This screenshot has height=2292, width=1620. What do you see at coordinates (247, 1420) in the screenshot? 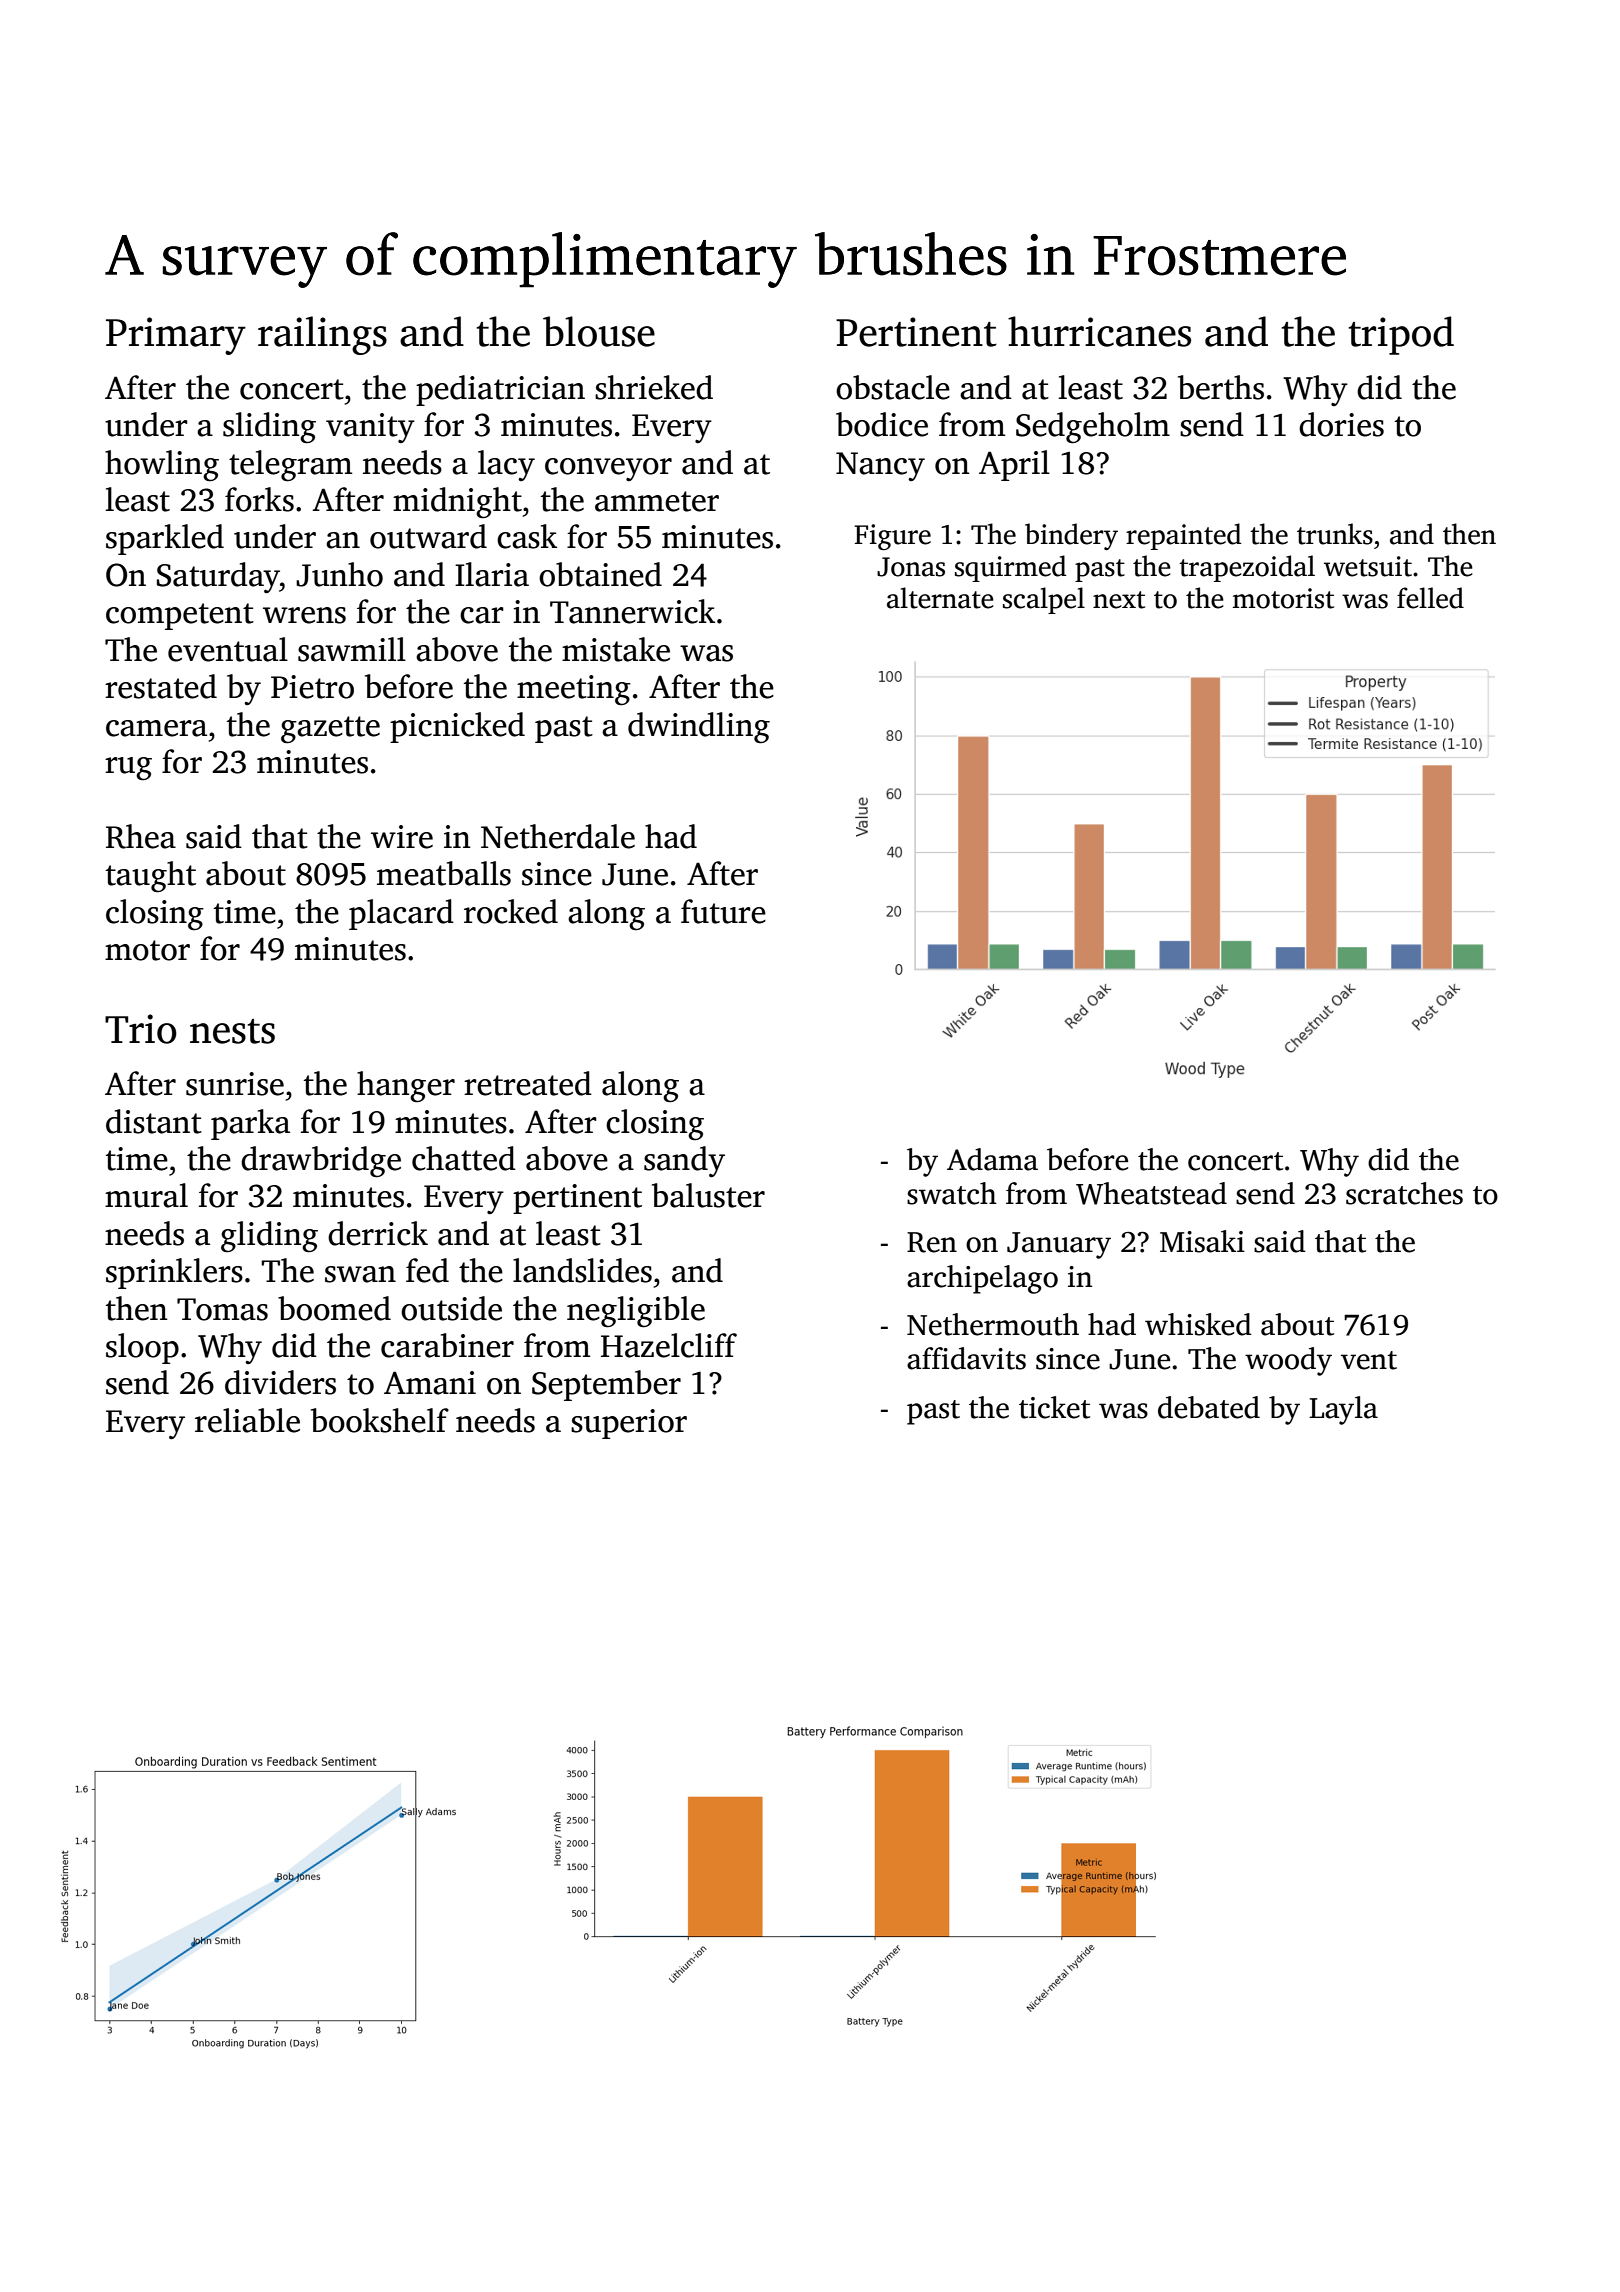
I see `reliable` at bounding box center [247, 1420].
